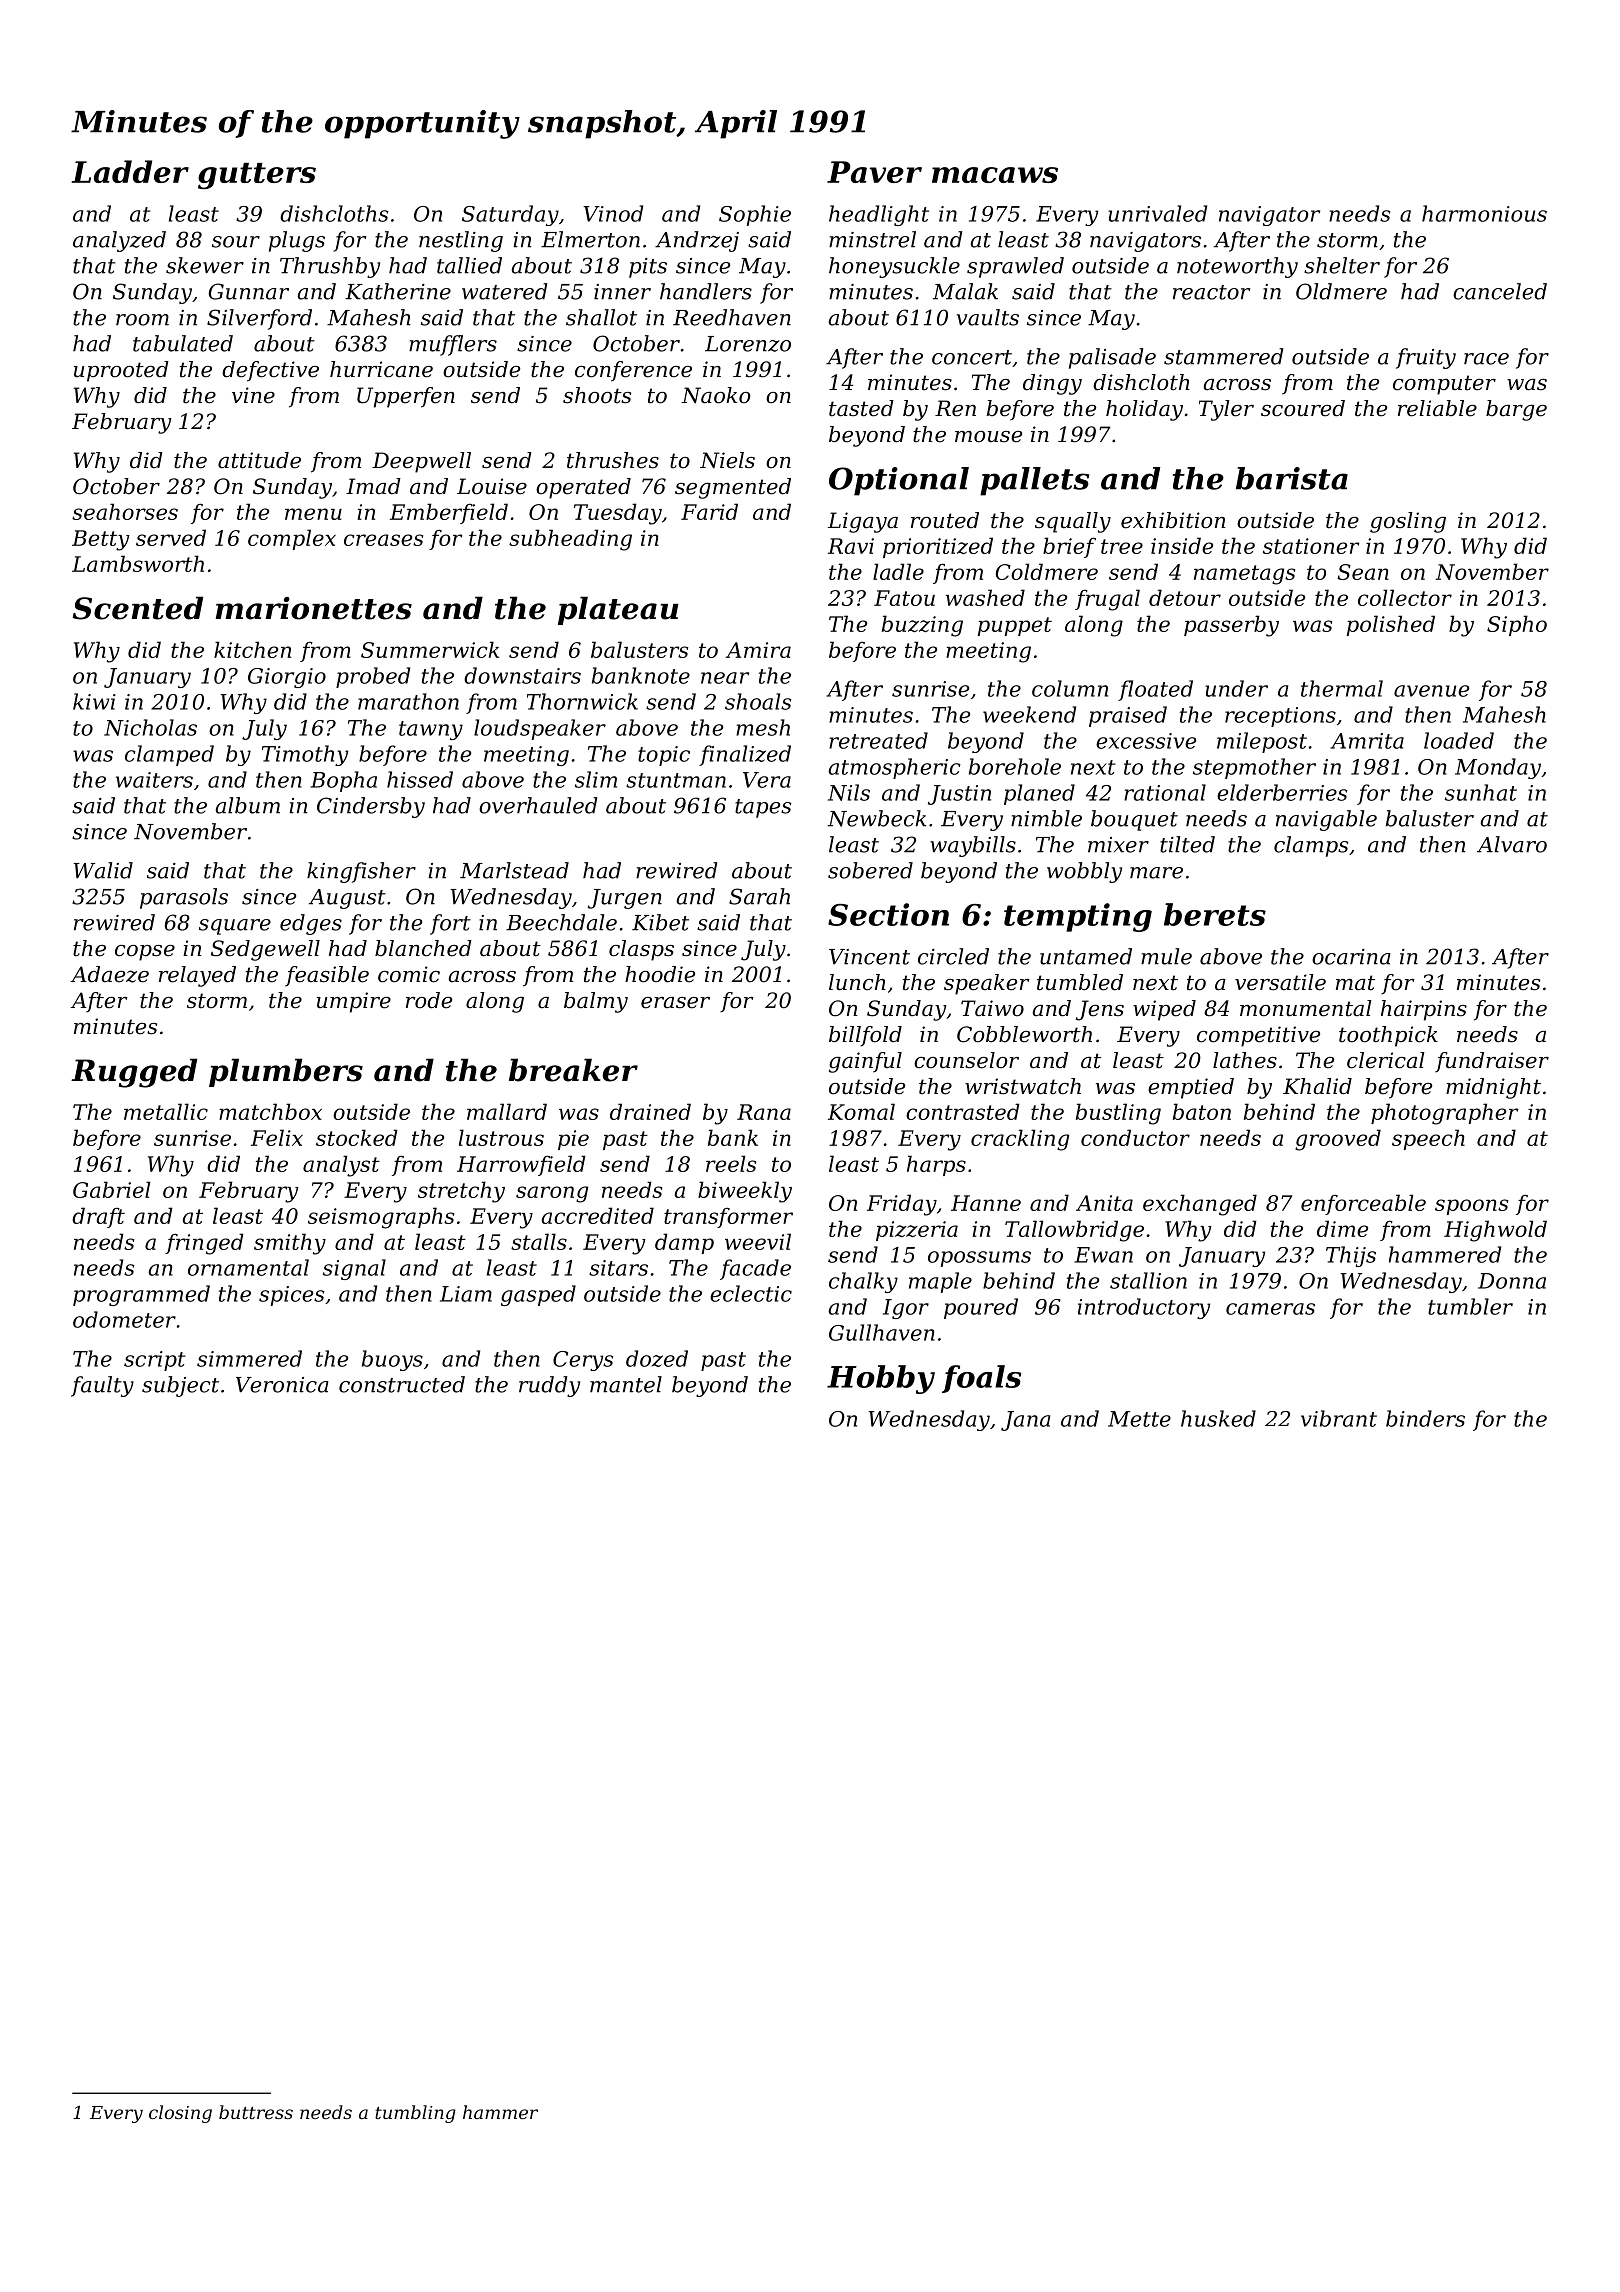 Image resolution: width=1620 pixels, height=2292 pixels. I want to click on Paver, so click(874, 172).
